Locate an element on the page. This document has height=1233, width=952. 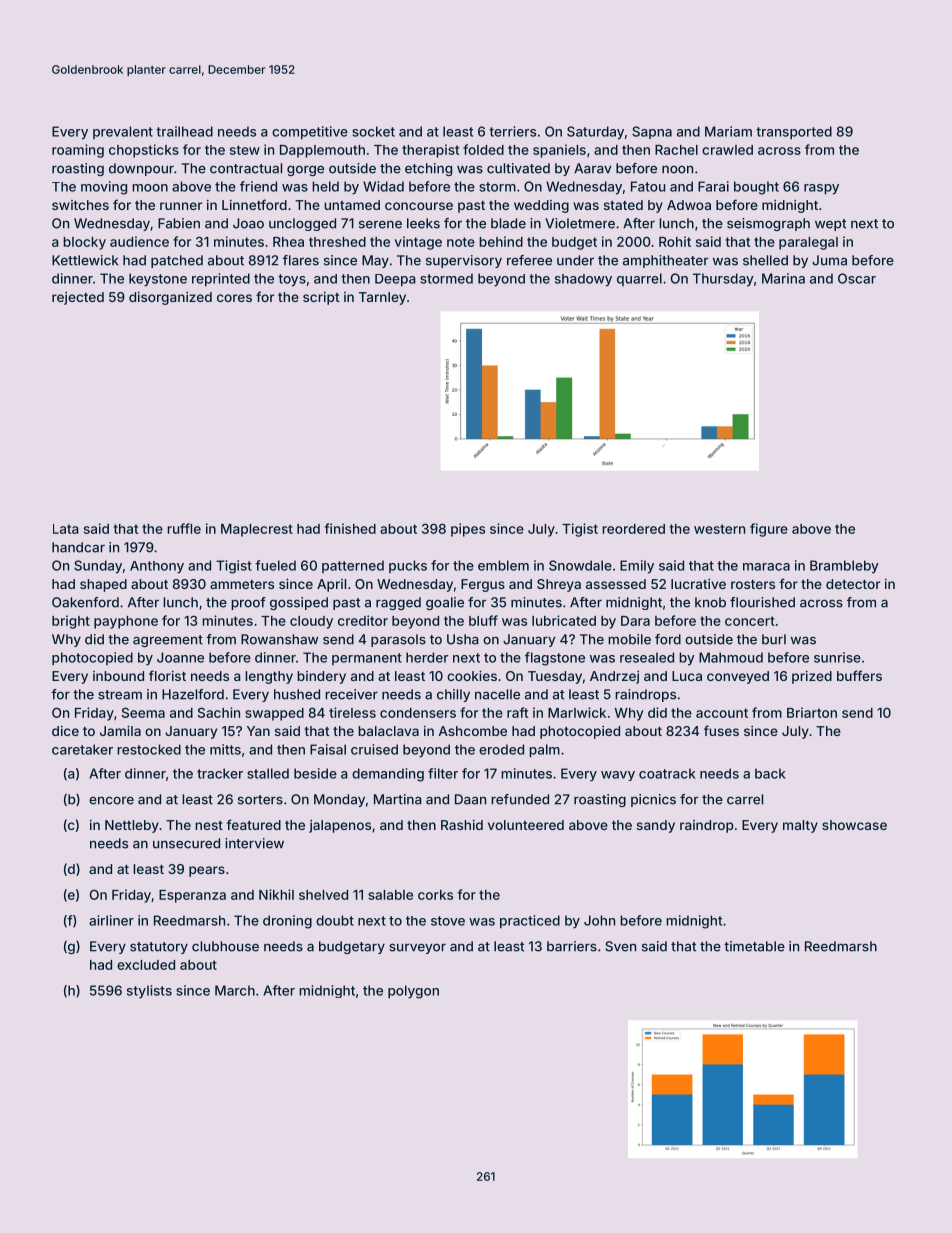
eroded is located at coordinates (501, 749).
